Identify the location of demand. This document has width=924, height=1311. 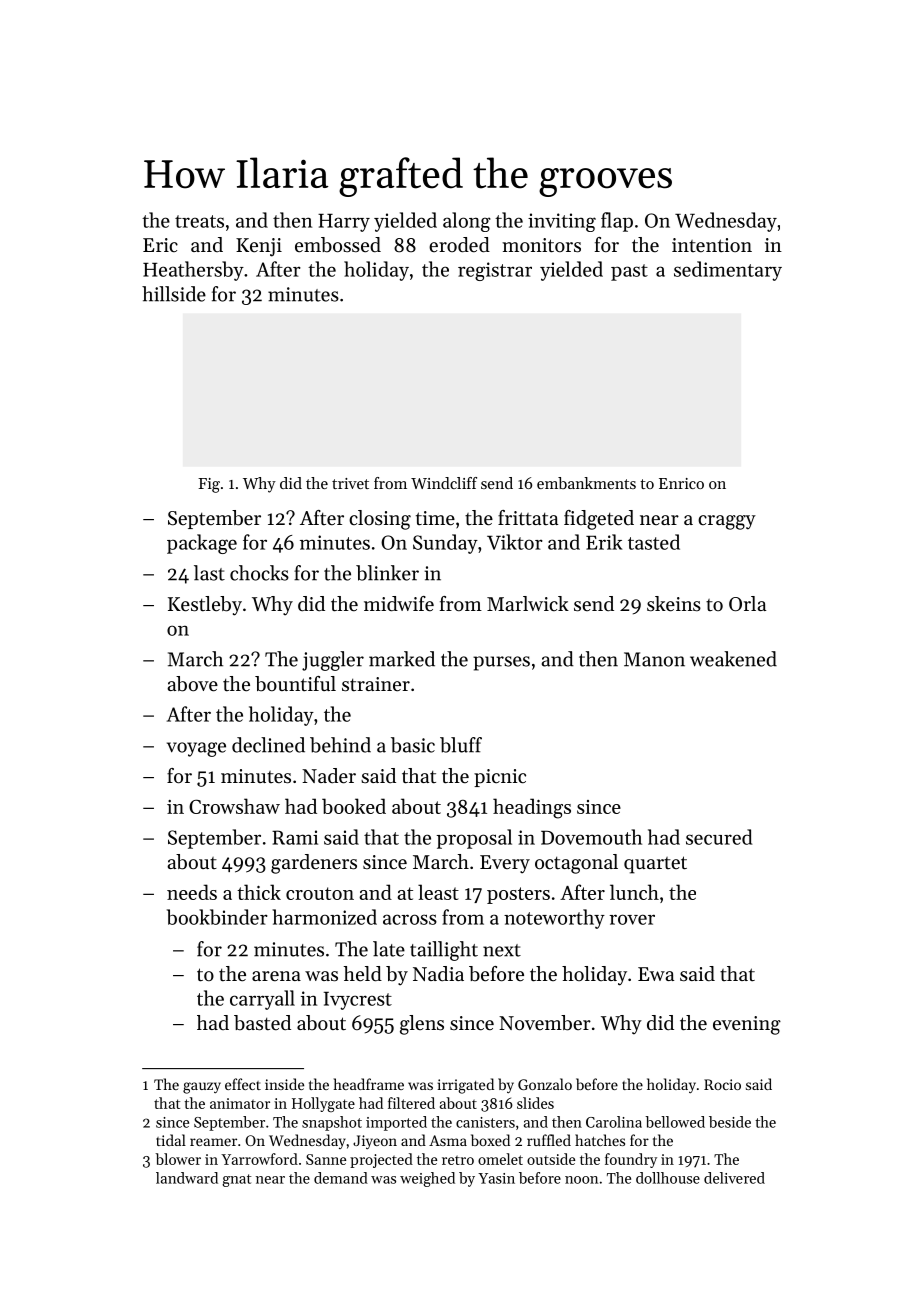
(341, 1178).
